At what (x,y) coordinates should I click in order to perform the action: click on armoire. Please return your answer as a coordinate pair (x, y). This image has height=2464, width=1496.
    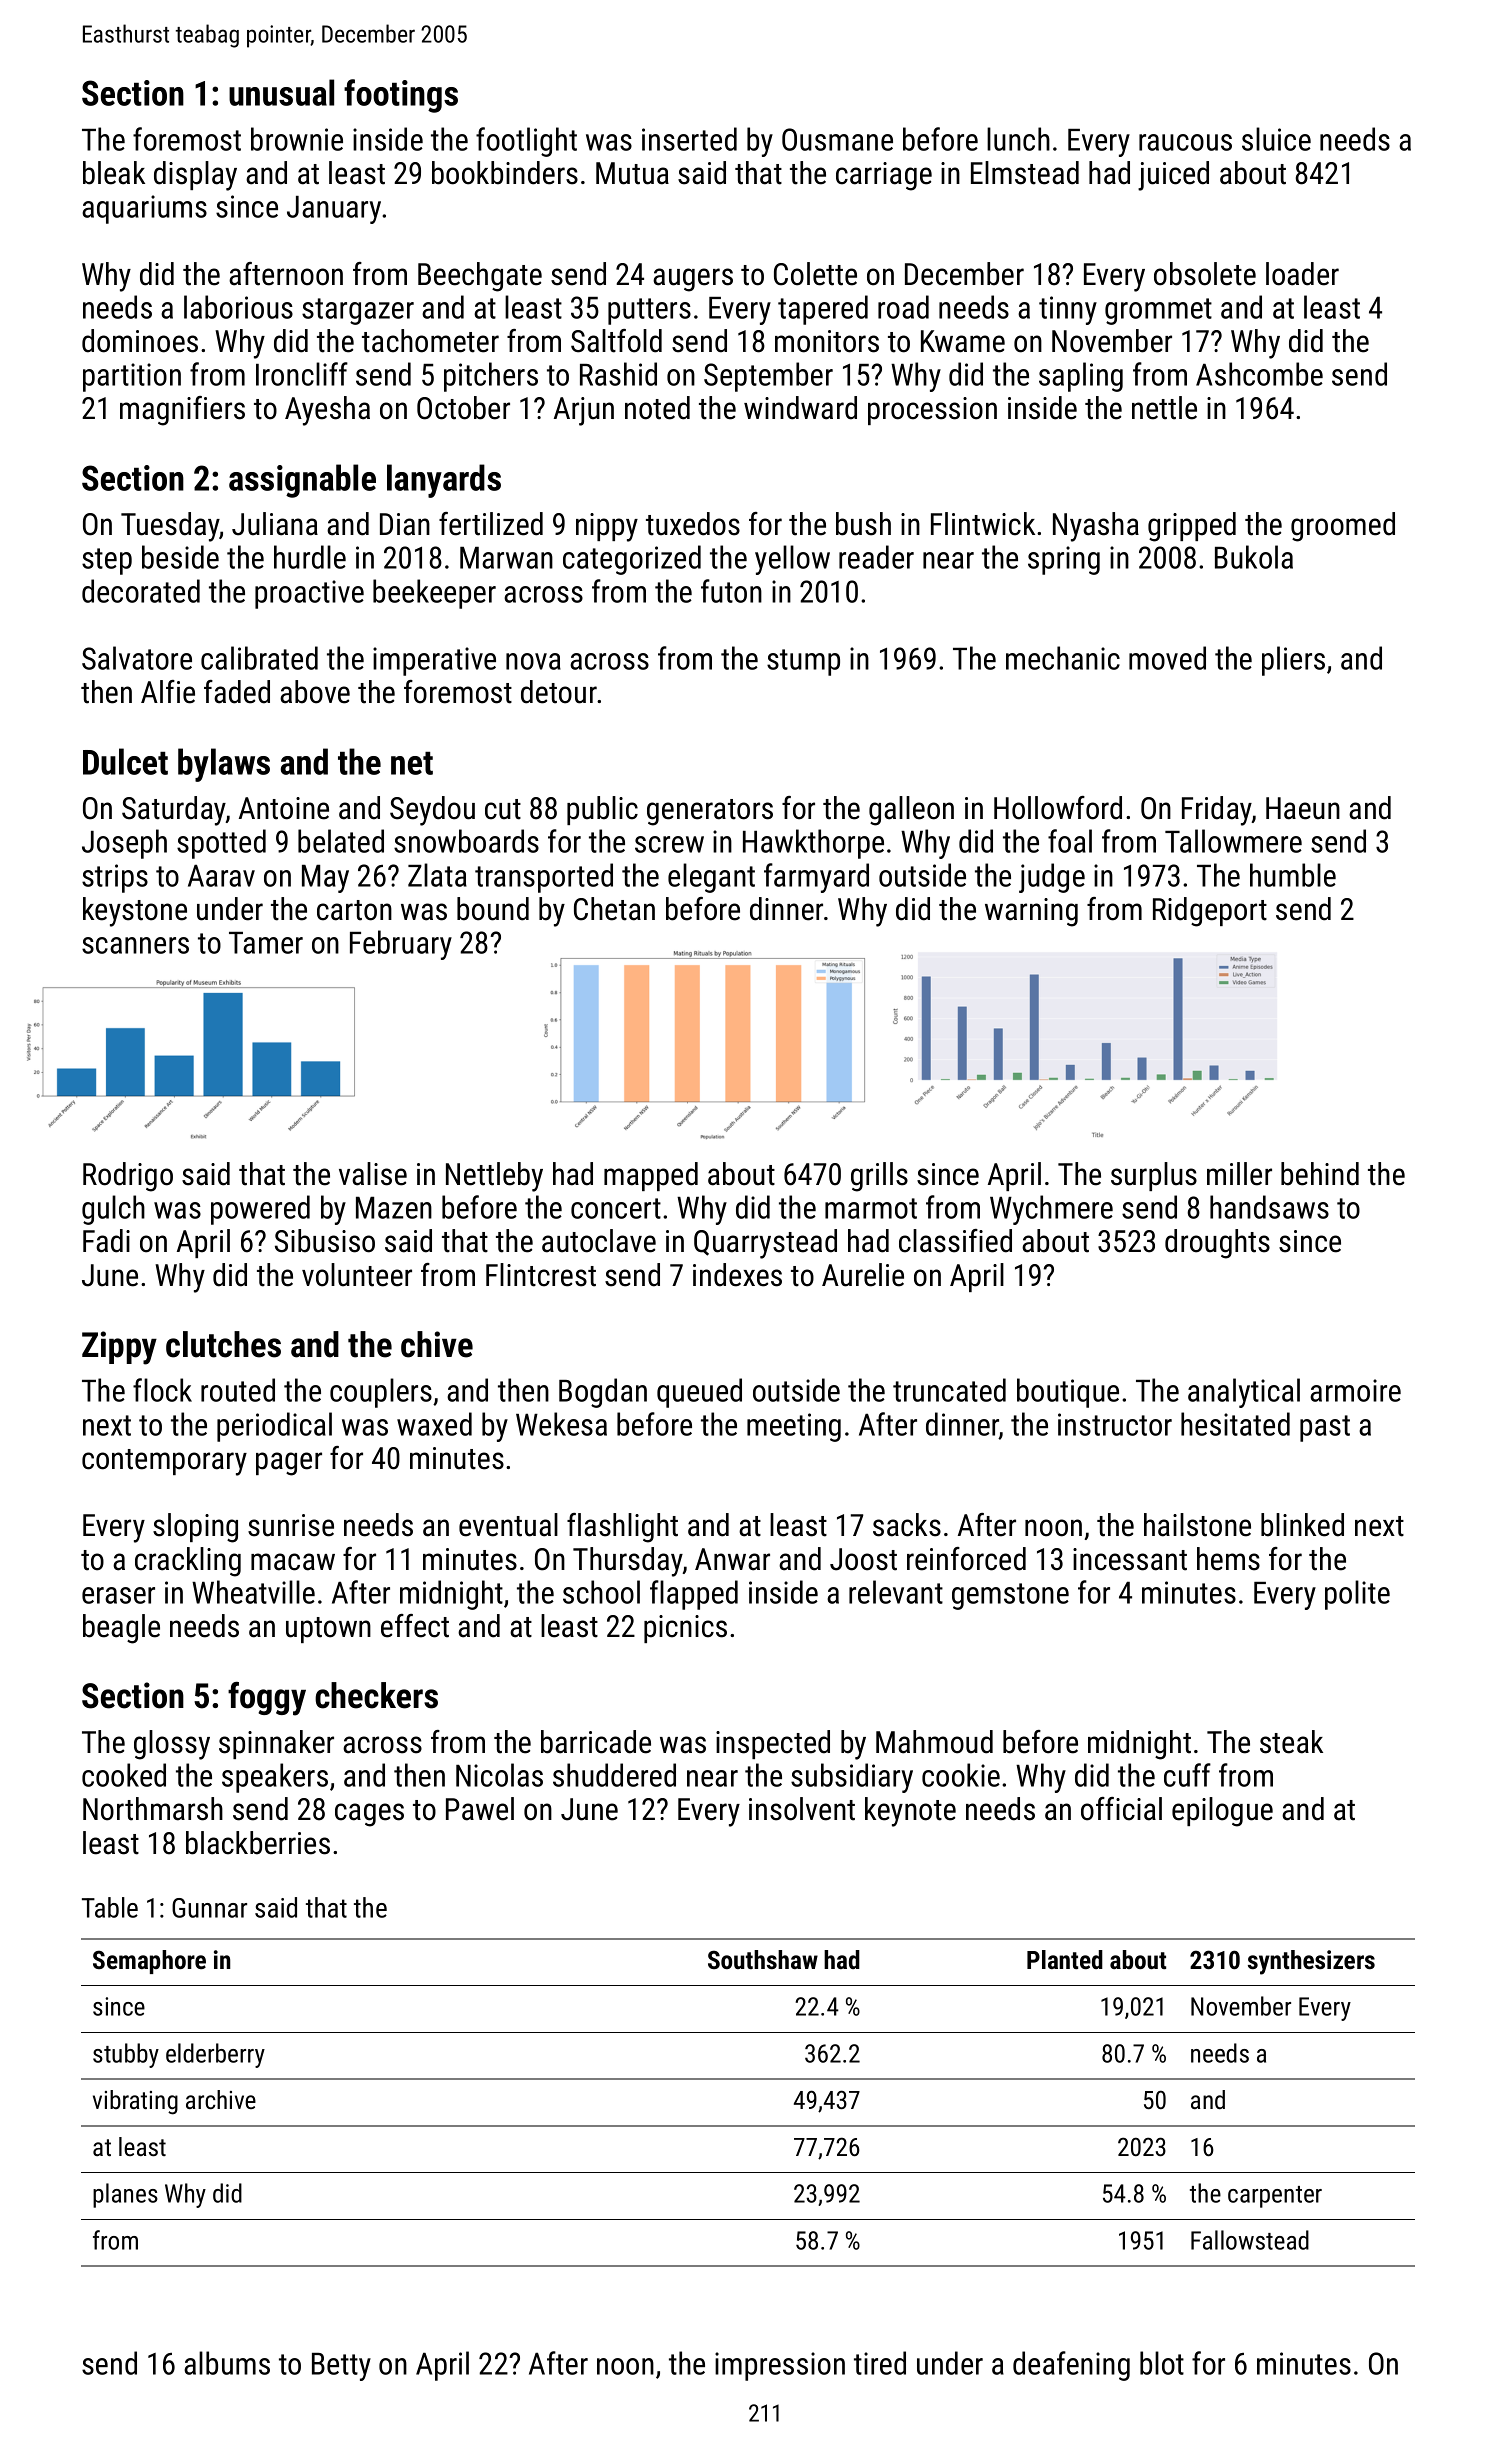
    Looking at the image, I should click on (1355, 1390).
